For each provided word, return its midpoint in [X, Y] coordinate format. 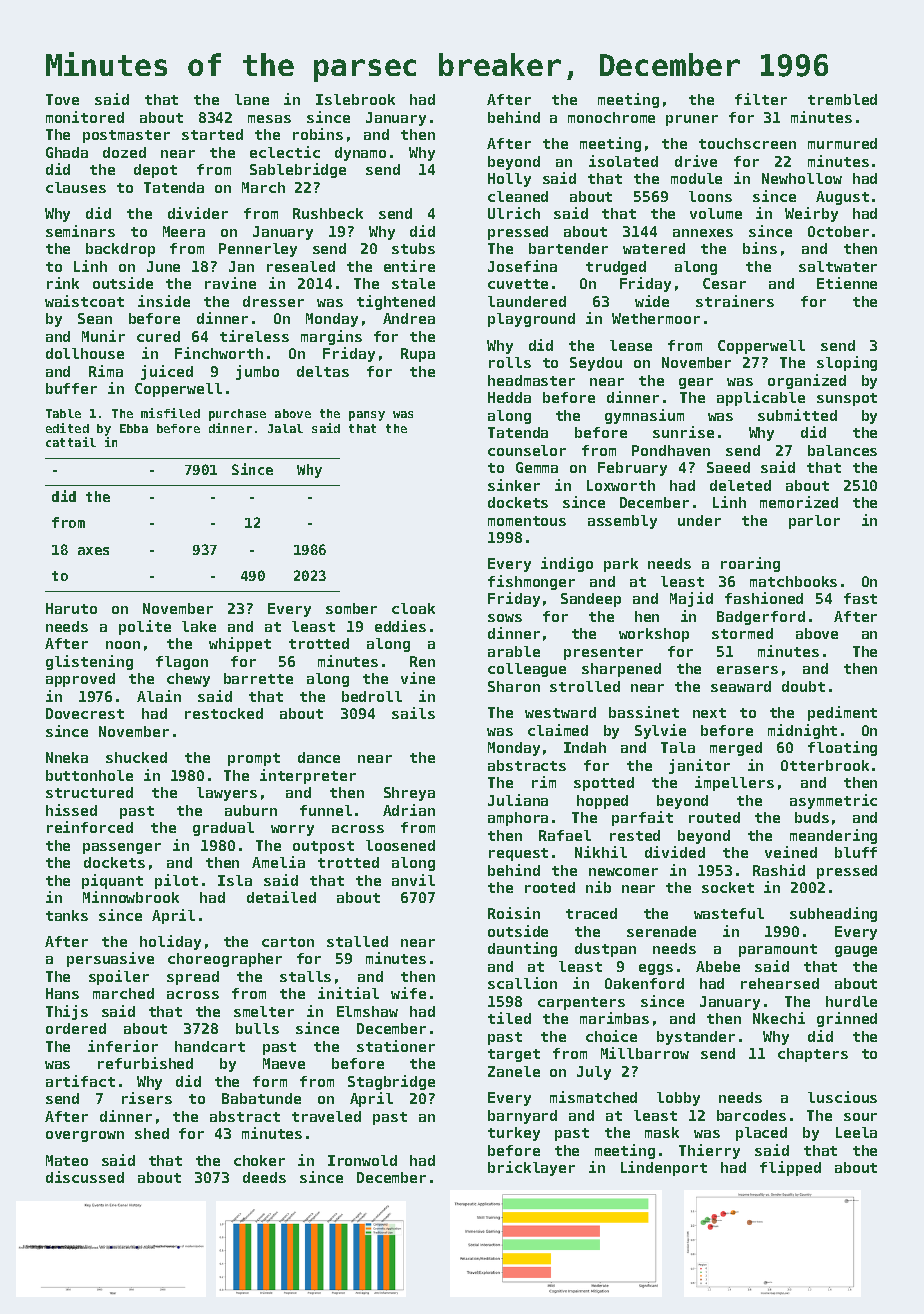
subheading [833, 914]
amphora [518, 819]
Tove [62, 99]
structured [89, 792]
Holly [509, 180]
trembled [842, 99]
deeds [264, 1177]
